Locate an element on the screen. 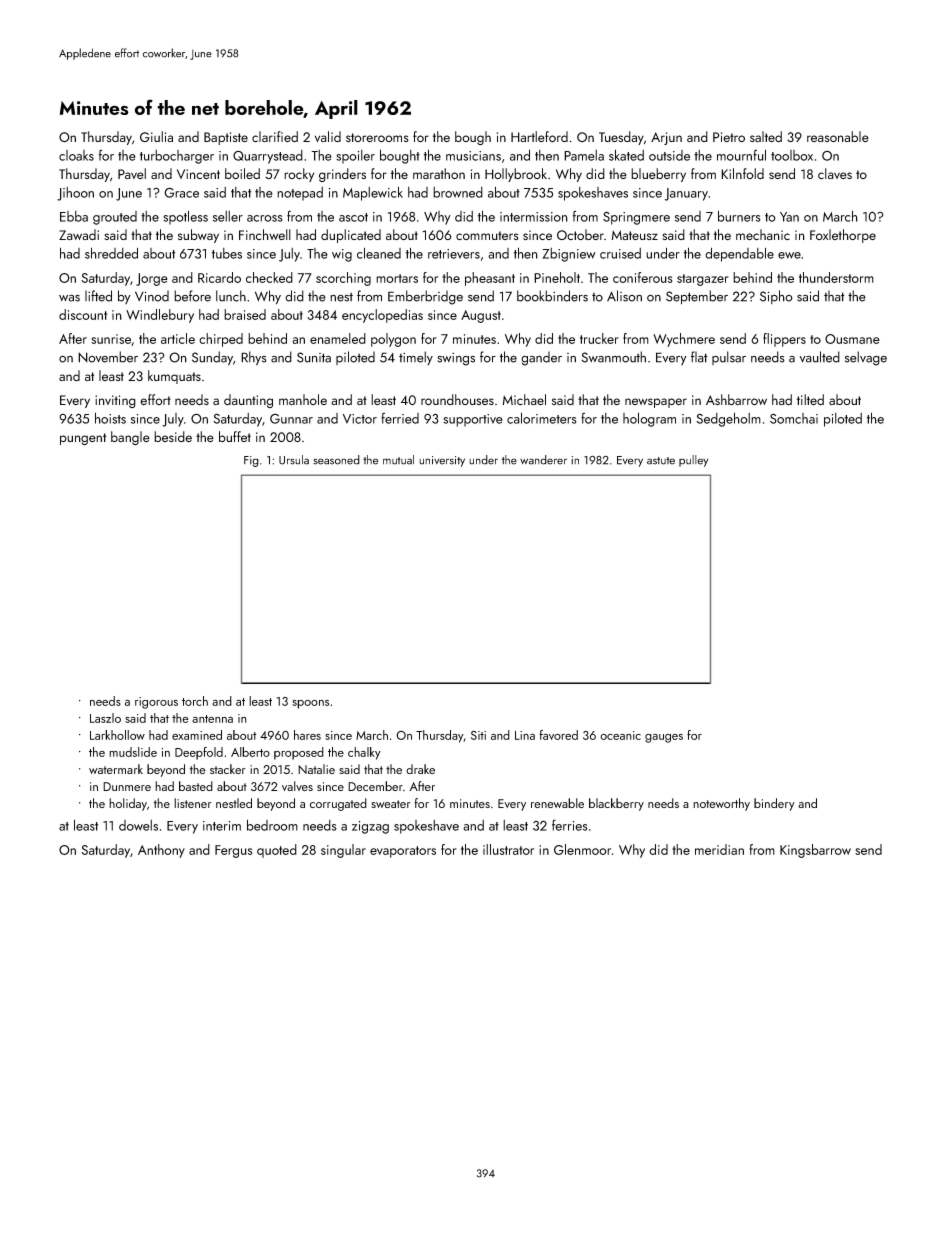  oceanic is located at coordinates (620, 735).
